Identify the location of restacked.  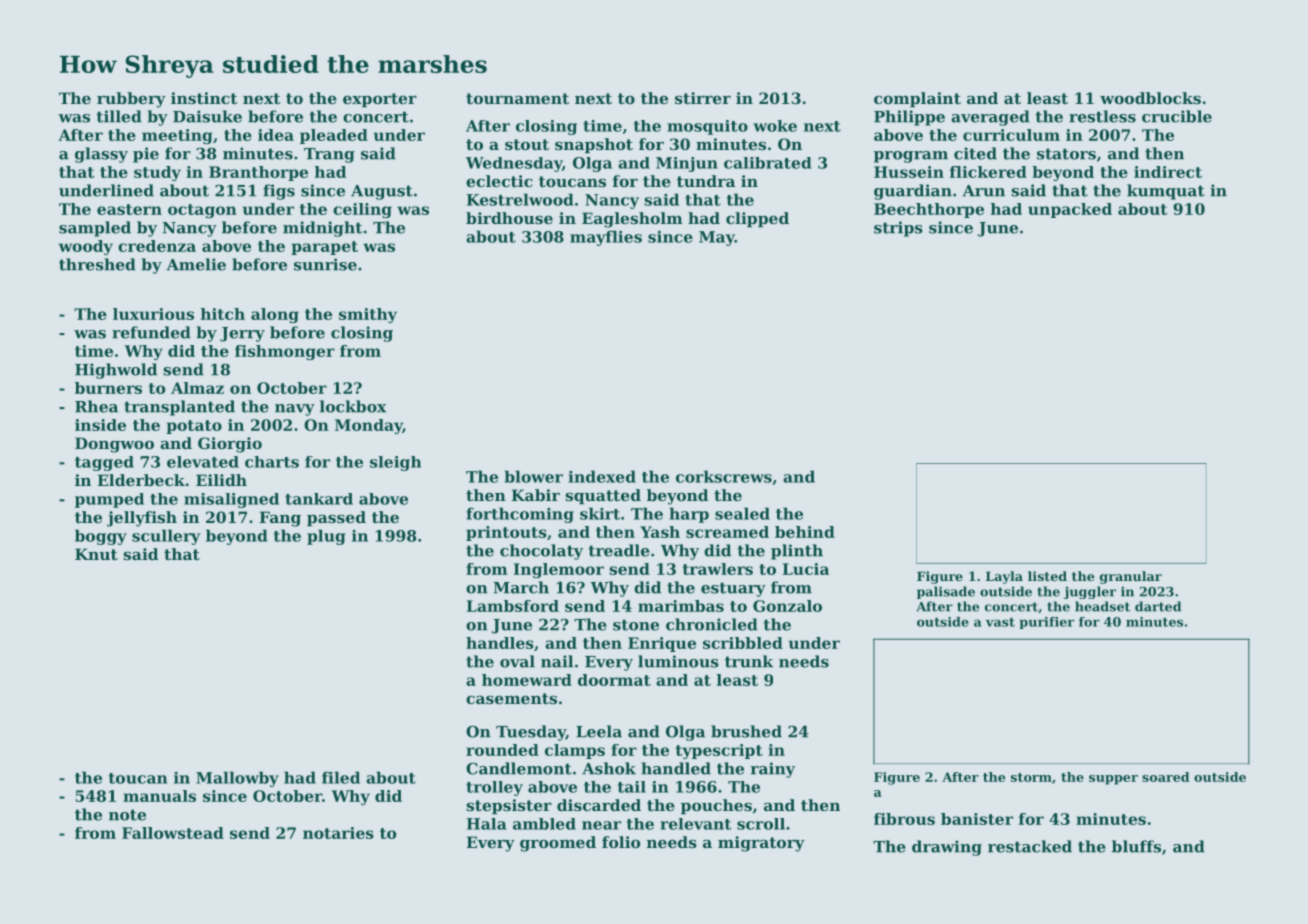
(1030, 846).
